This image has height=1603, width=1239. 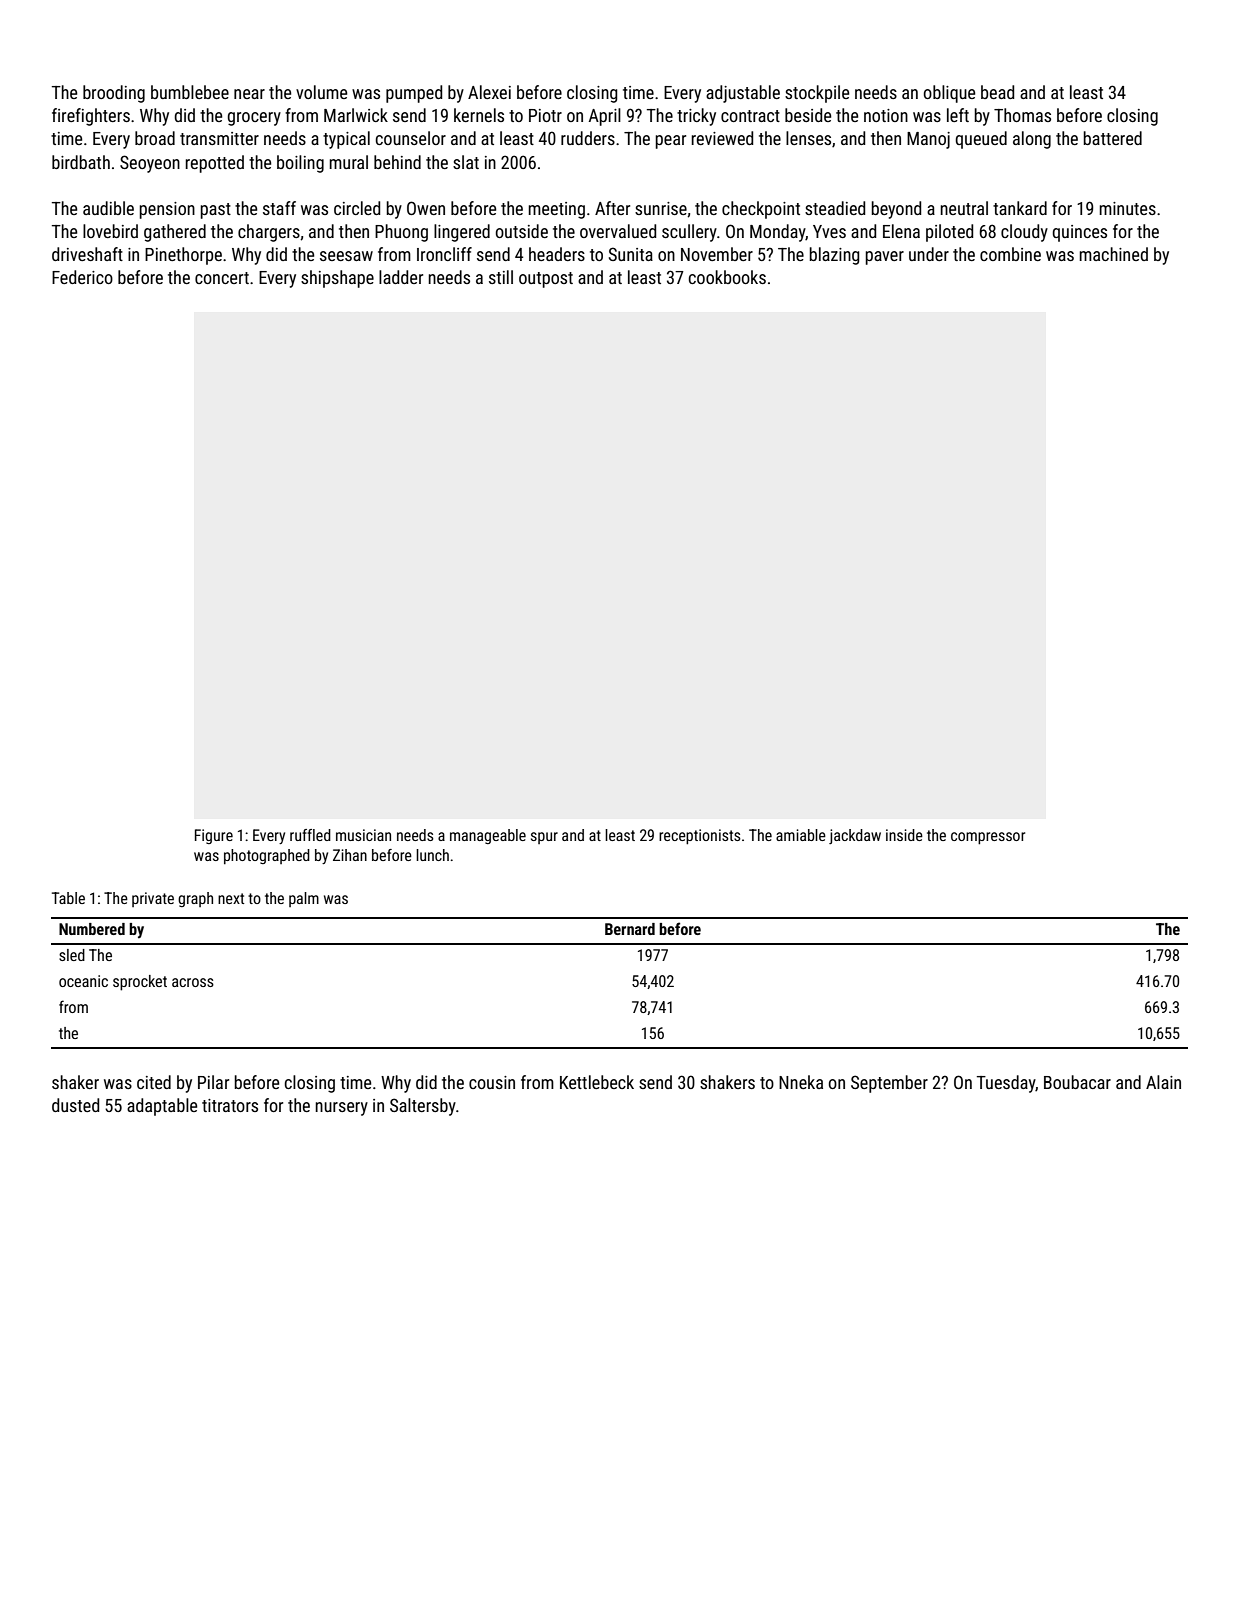 I want to click on minutes, so click(x=1128, y=208).
